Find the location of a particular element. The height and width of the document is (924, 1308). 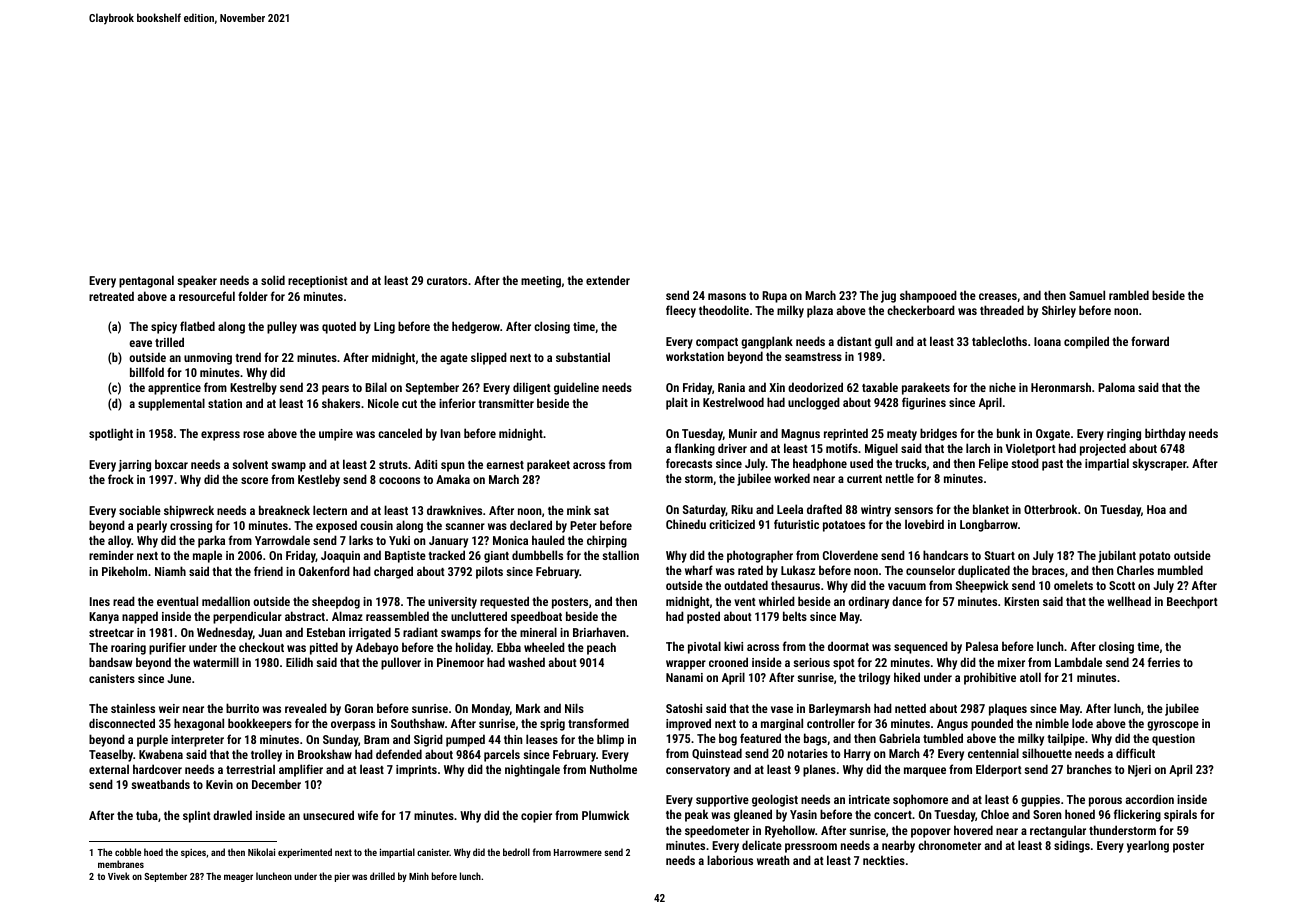

June is located at coordinates (179, 678).
